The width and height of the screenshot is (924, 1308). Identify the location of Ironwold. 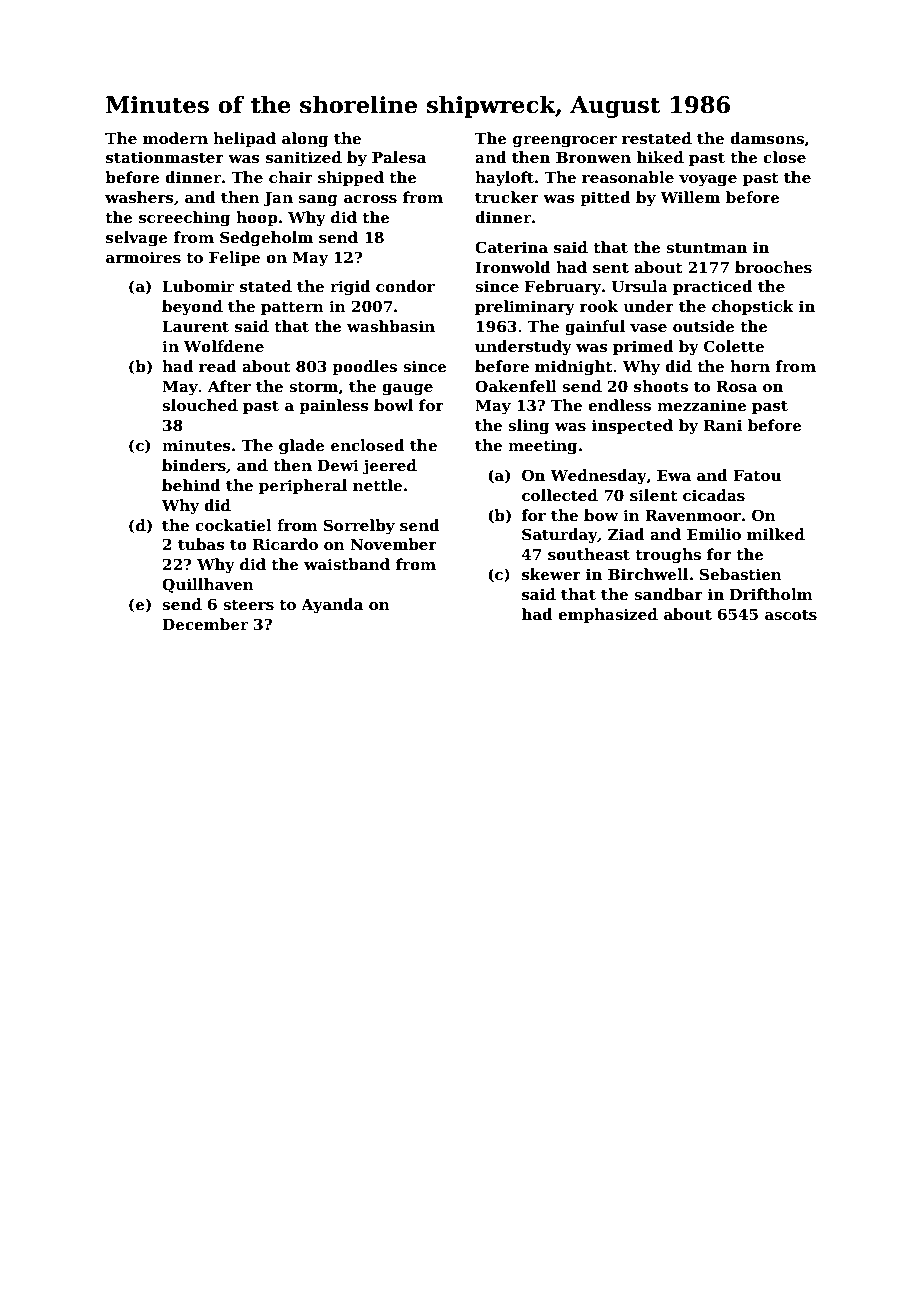
(513, 267).
